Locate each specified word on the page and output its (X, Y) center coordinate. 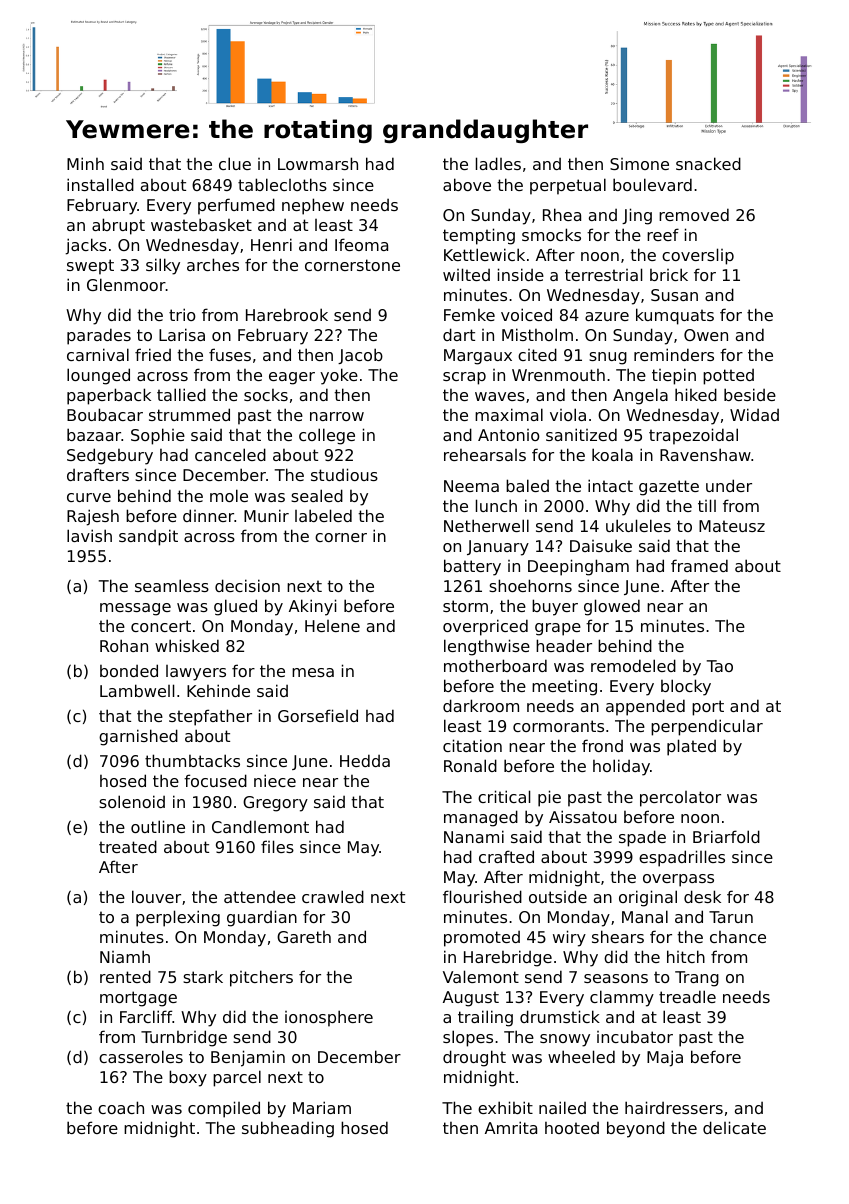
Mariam (322, 1107)
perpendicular (707, 727)
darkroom (481, 705)
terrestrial (603, 274)
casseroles (141, 1056)
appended (645, 707)
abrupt (118, 226)
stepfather (210, 717)
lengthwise (487, 647)
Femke (469, 315)
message (135, 609)
